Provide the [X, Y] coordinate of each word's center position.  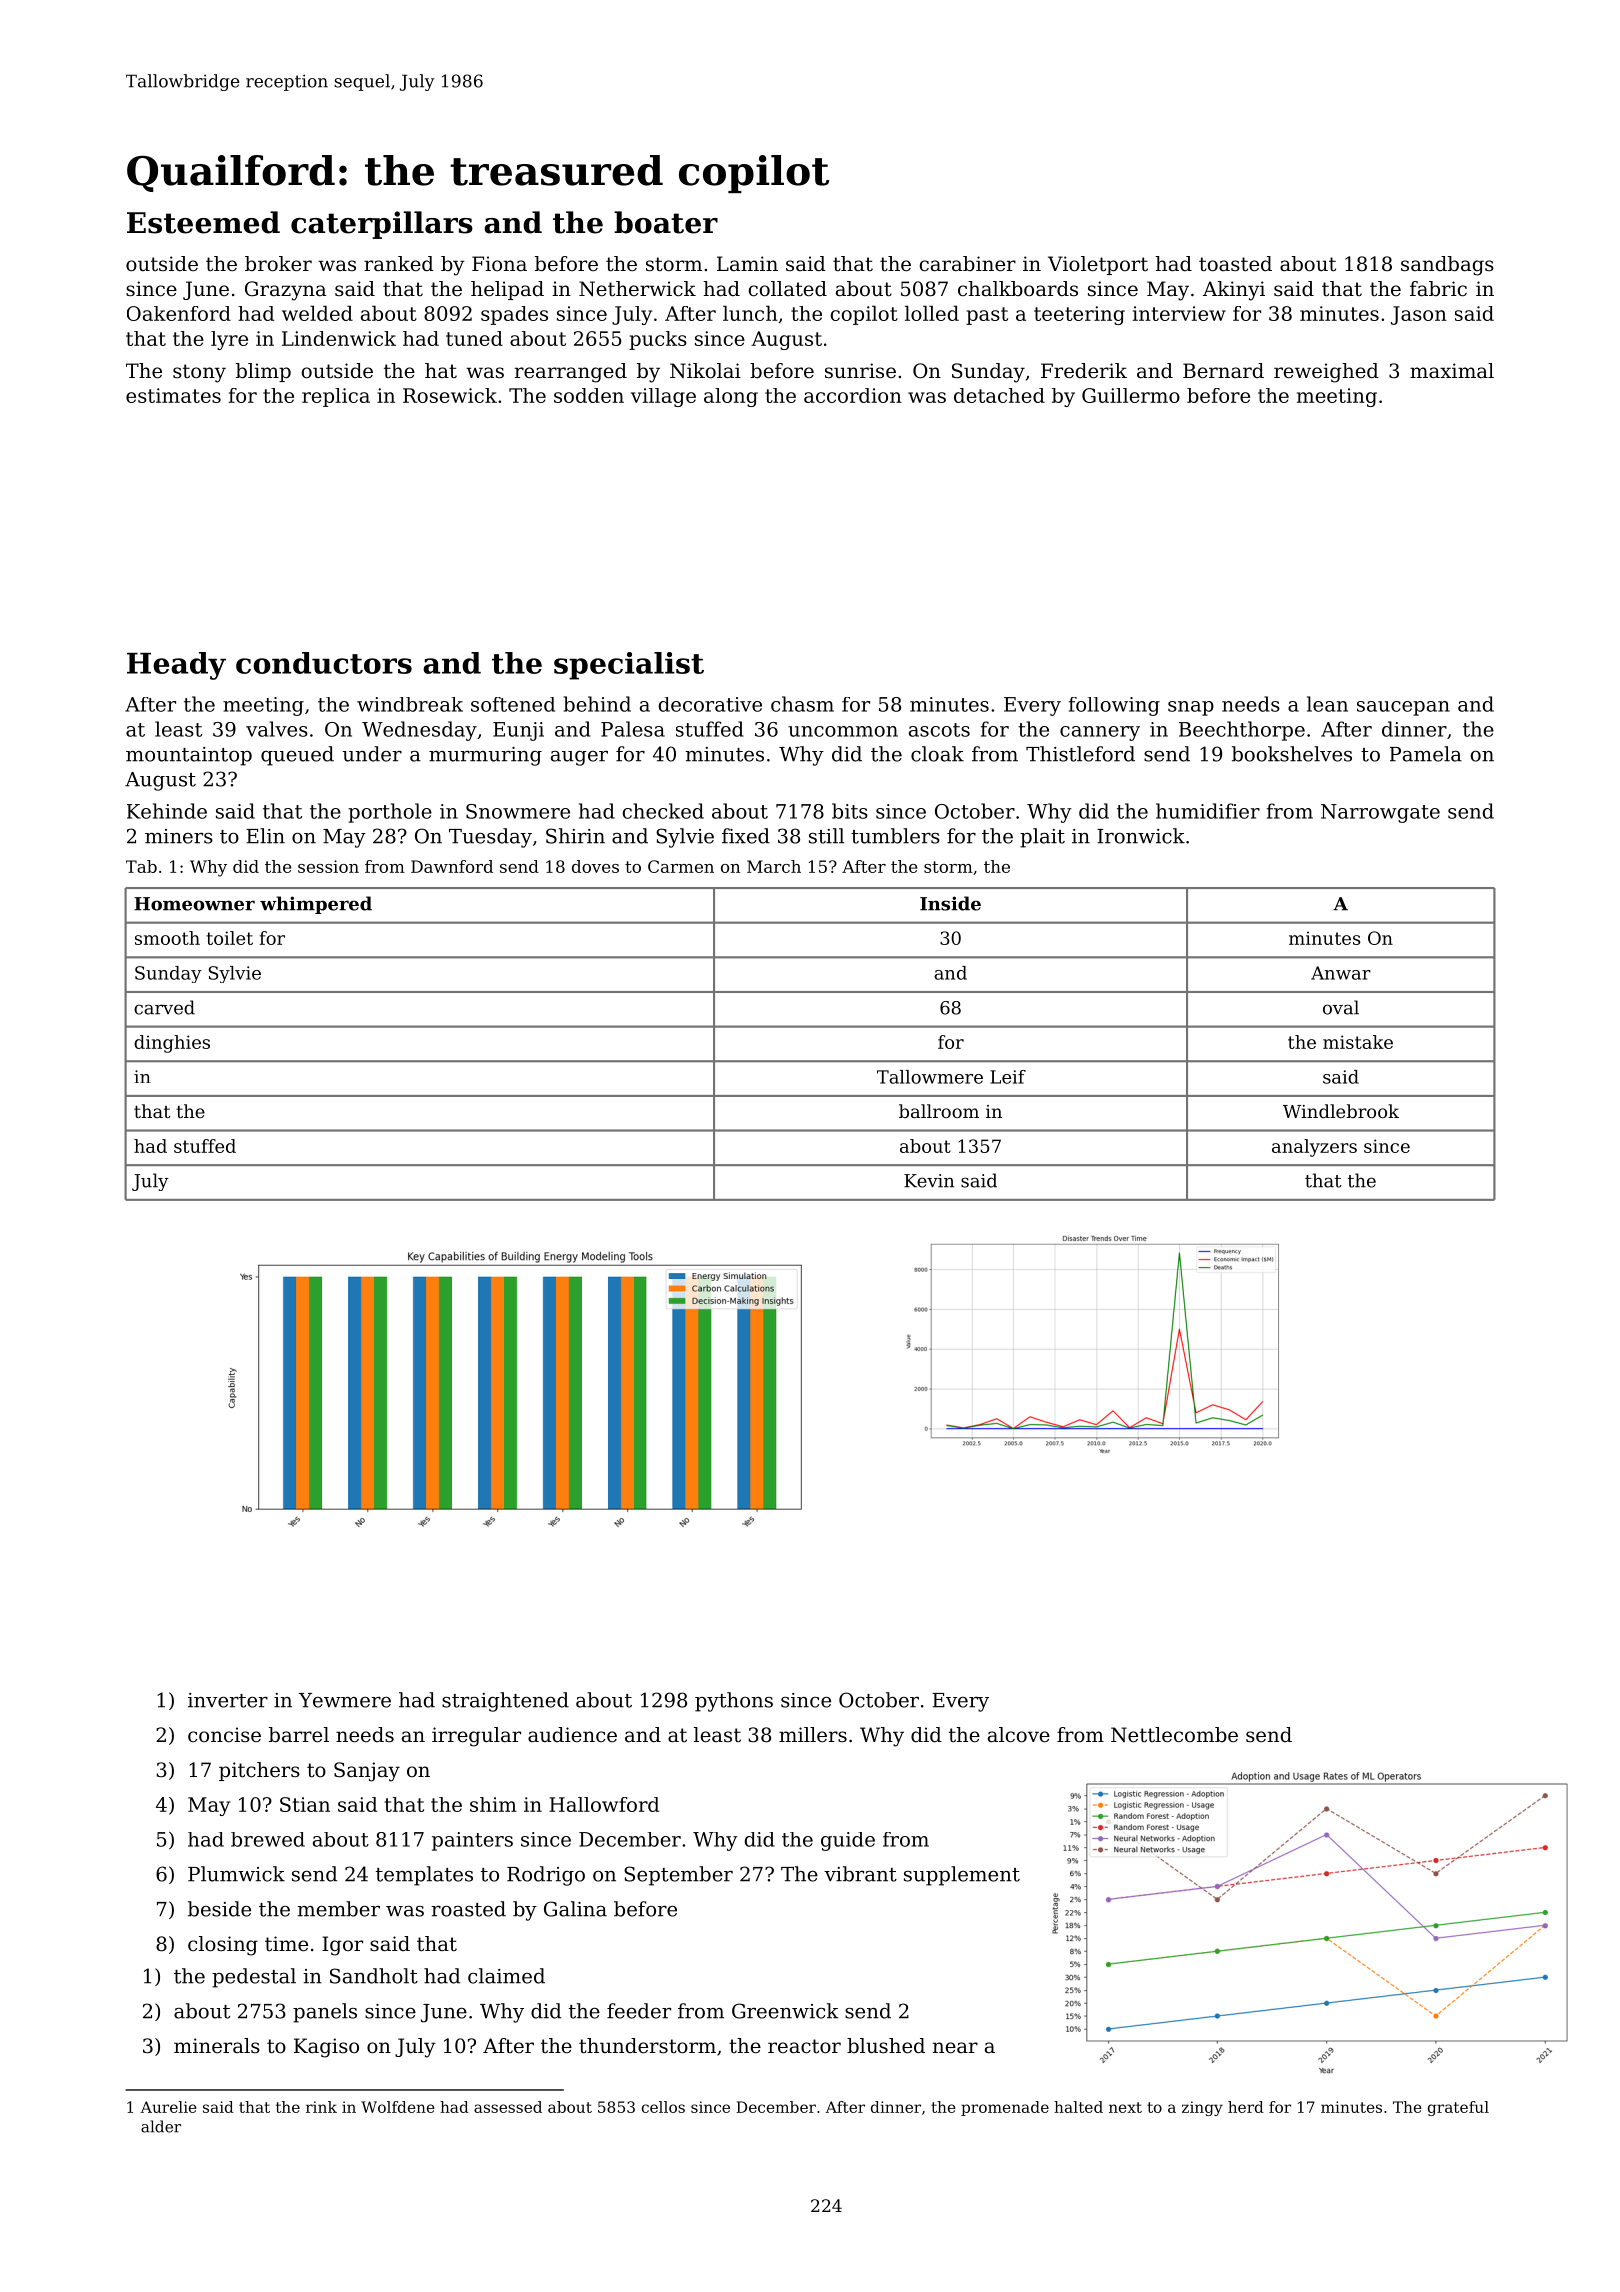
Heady [176, 666]
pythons [734, 1702]
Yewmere [345, 1700]
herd [1246, 2107]
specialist [629, 666]
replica [336, 397]
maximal [1452, 371]
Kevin [929, 1181]
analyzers [1314, 1148]
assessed [508, 2107]
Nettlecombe [1174, 1735]
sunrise [860, 371]
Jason [1419, 315]
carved [164, 1007]
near [955, 2048]
